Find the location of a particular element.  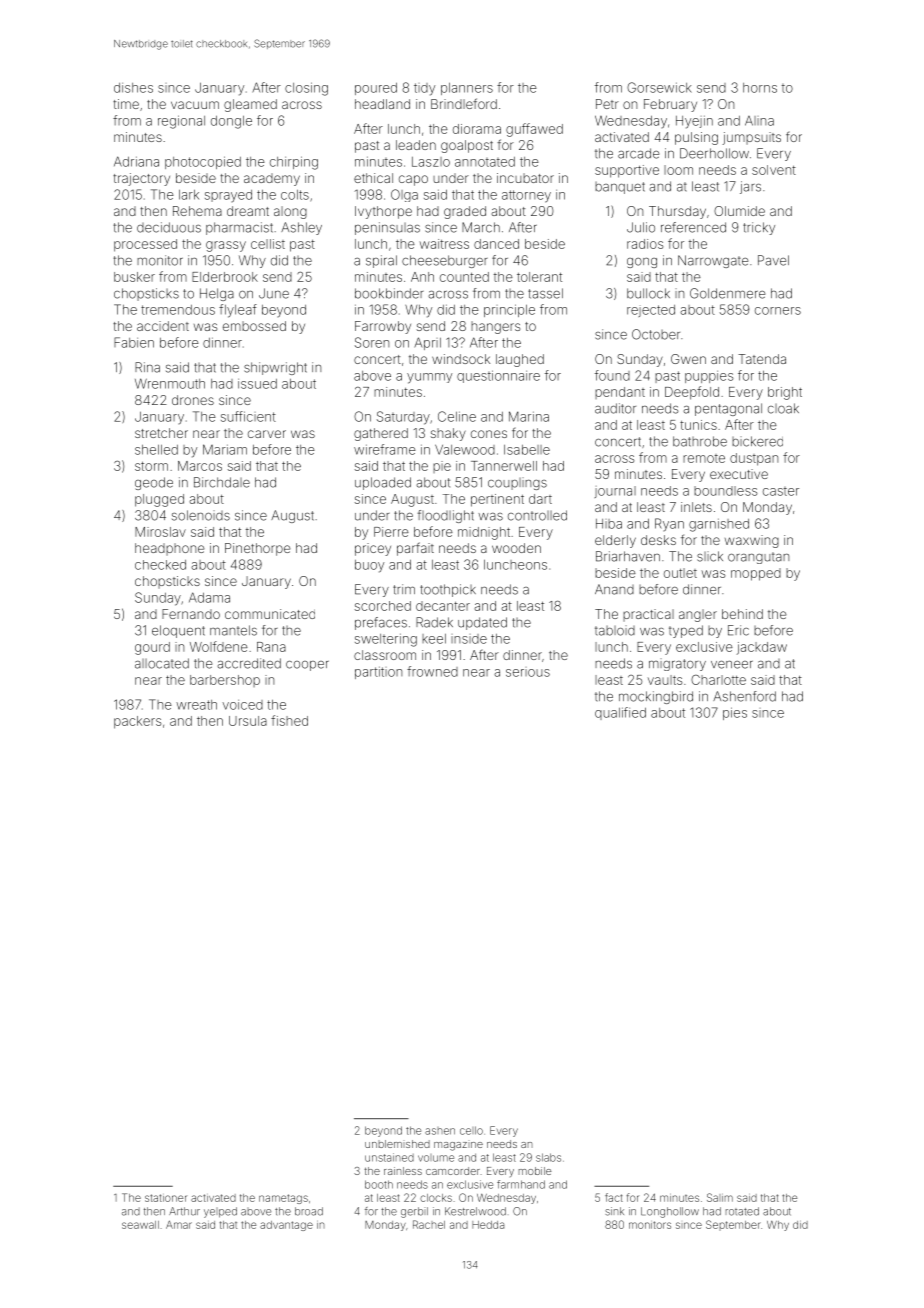

qualified is located at coordinates (620, 713).
